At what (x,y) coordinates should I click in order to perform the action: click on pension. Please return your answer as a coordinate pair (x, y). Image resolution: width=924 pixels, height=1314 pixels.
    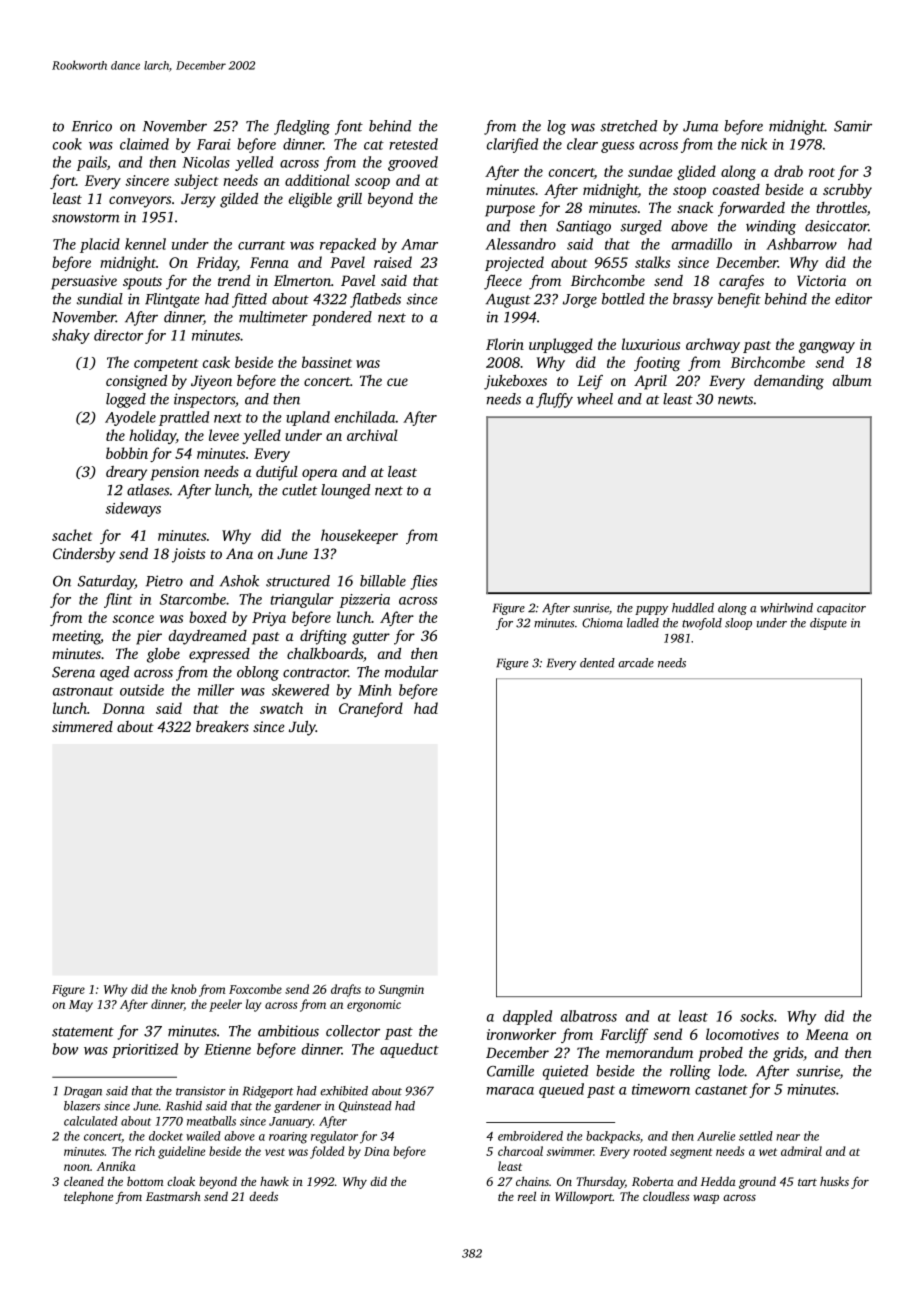
    Looking at the image, I should click on (175, 473).
